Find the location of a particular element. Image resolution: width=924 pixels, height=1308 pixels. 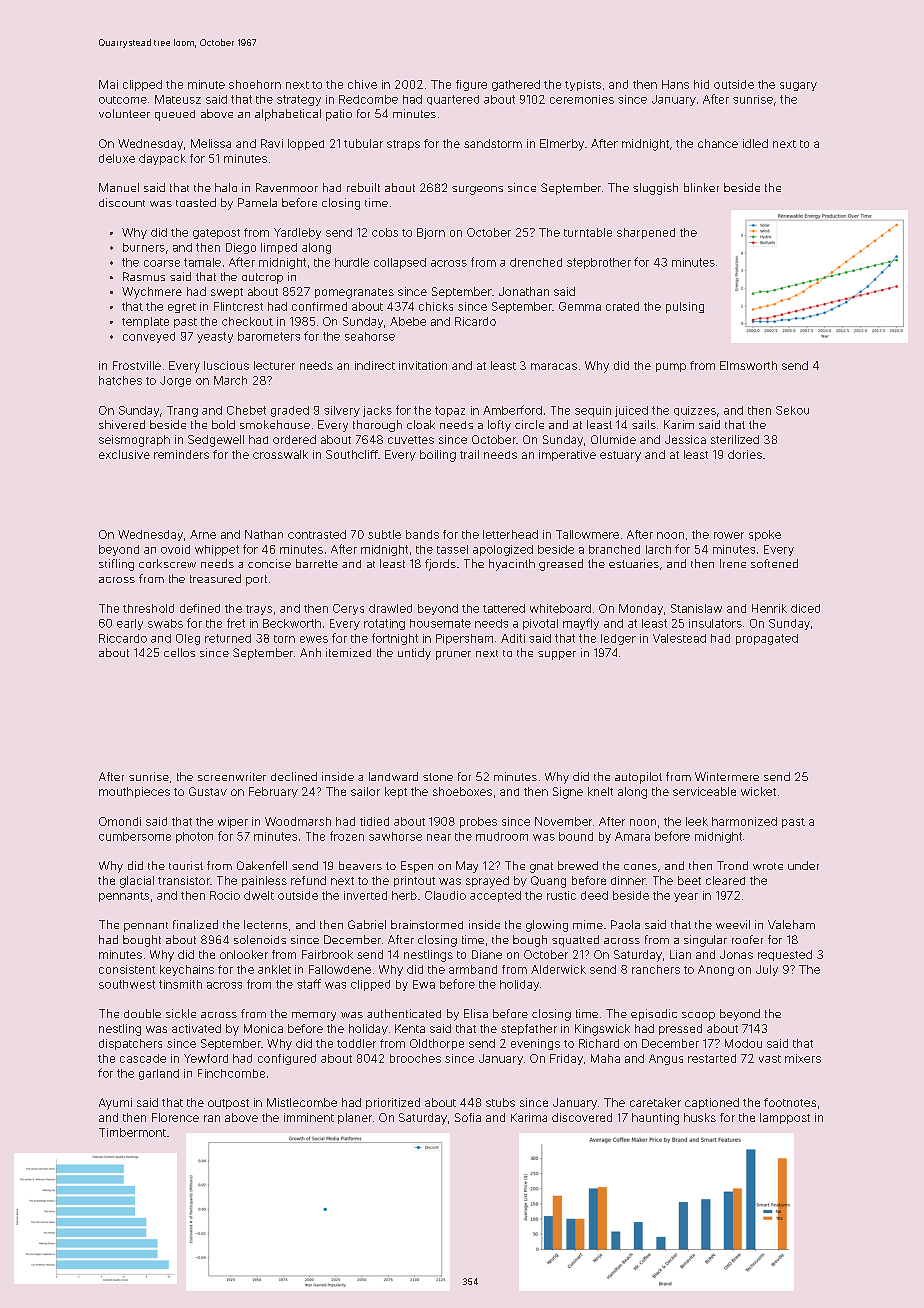

Hans is located at coordinates (675, 84).
